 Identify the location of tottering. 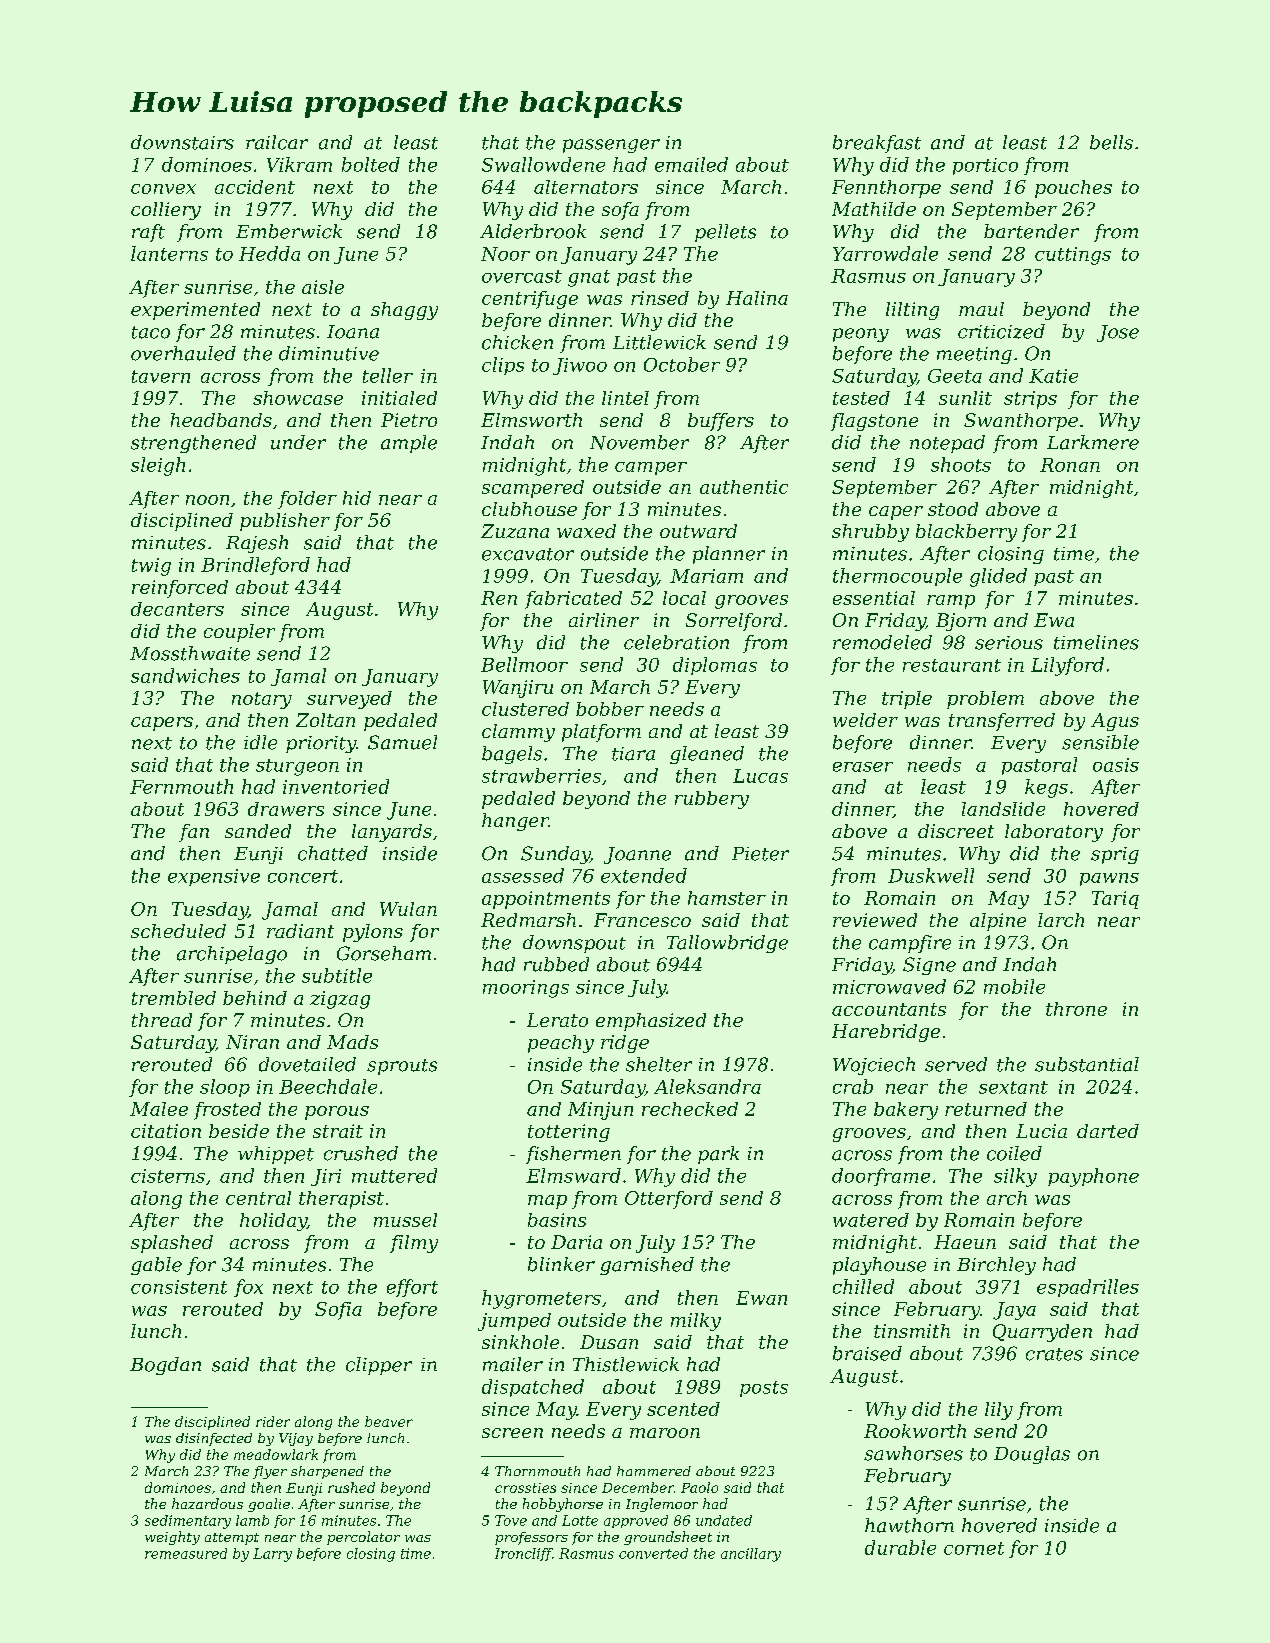
(569, 1133).
